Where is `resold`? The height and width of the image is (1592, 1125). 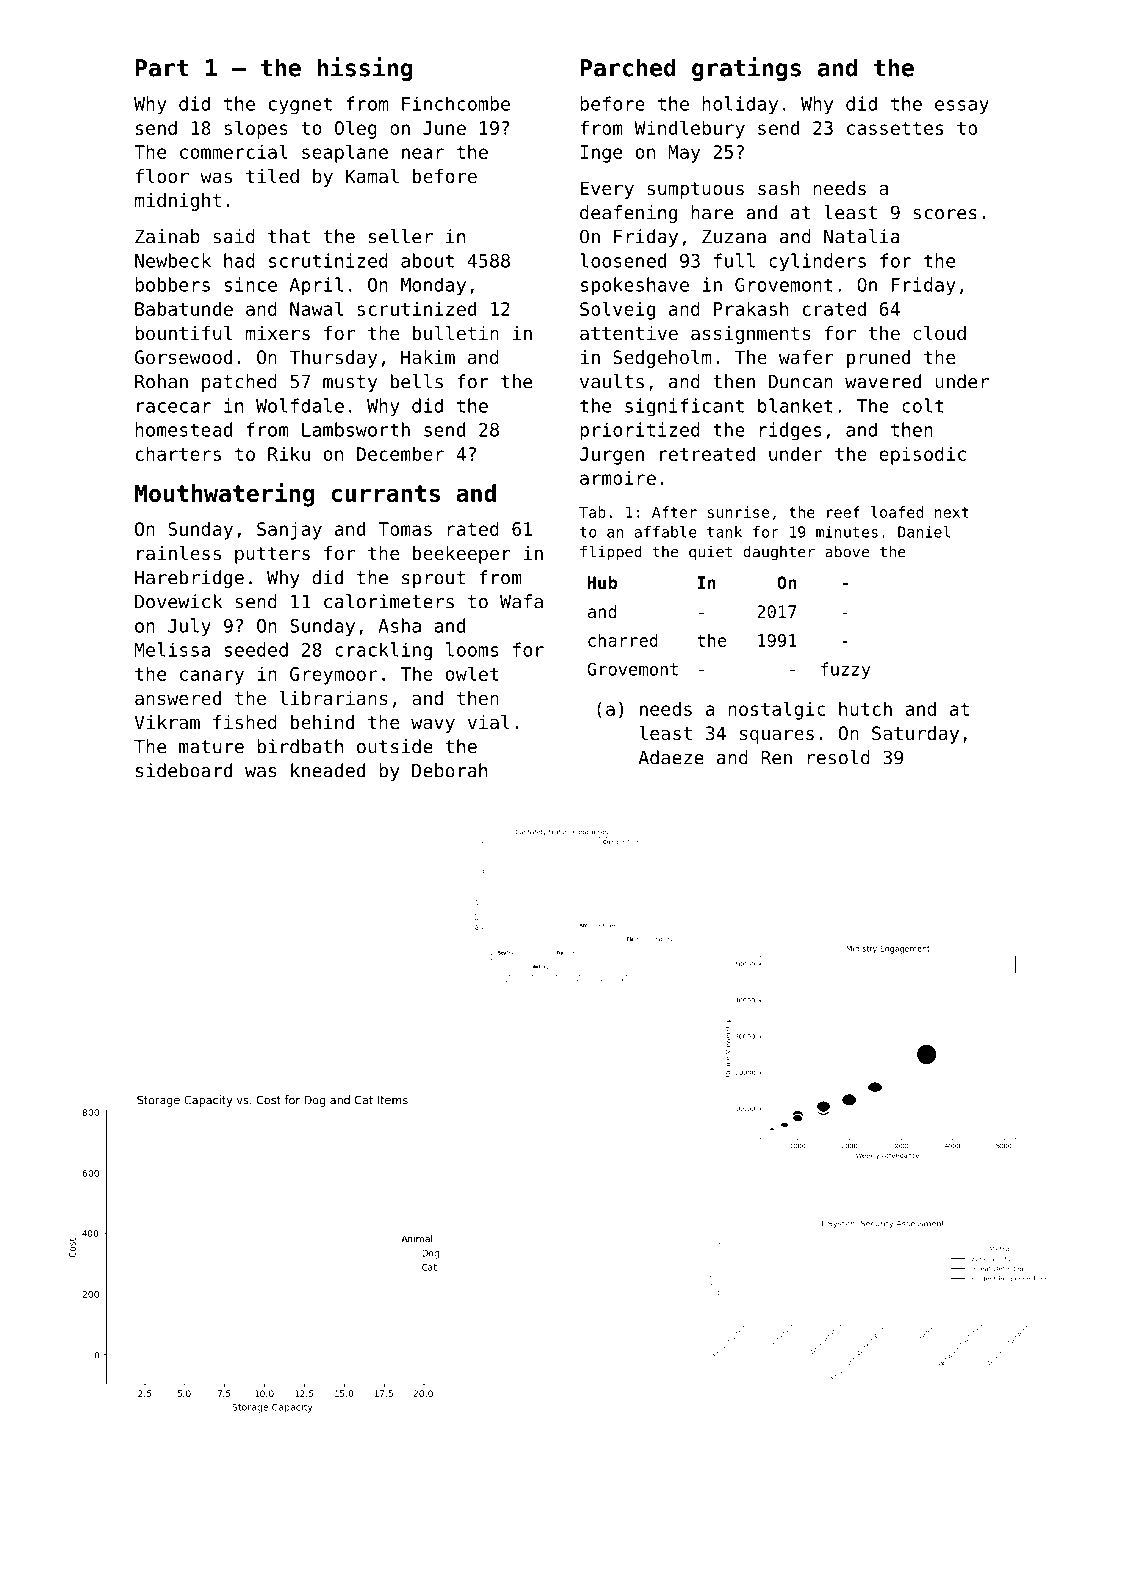 resold is located at coordinates (838, 757).
